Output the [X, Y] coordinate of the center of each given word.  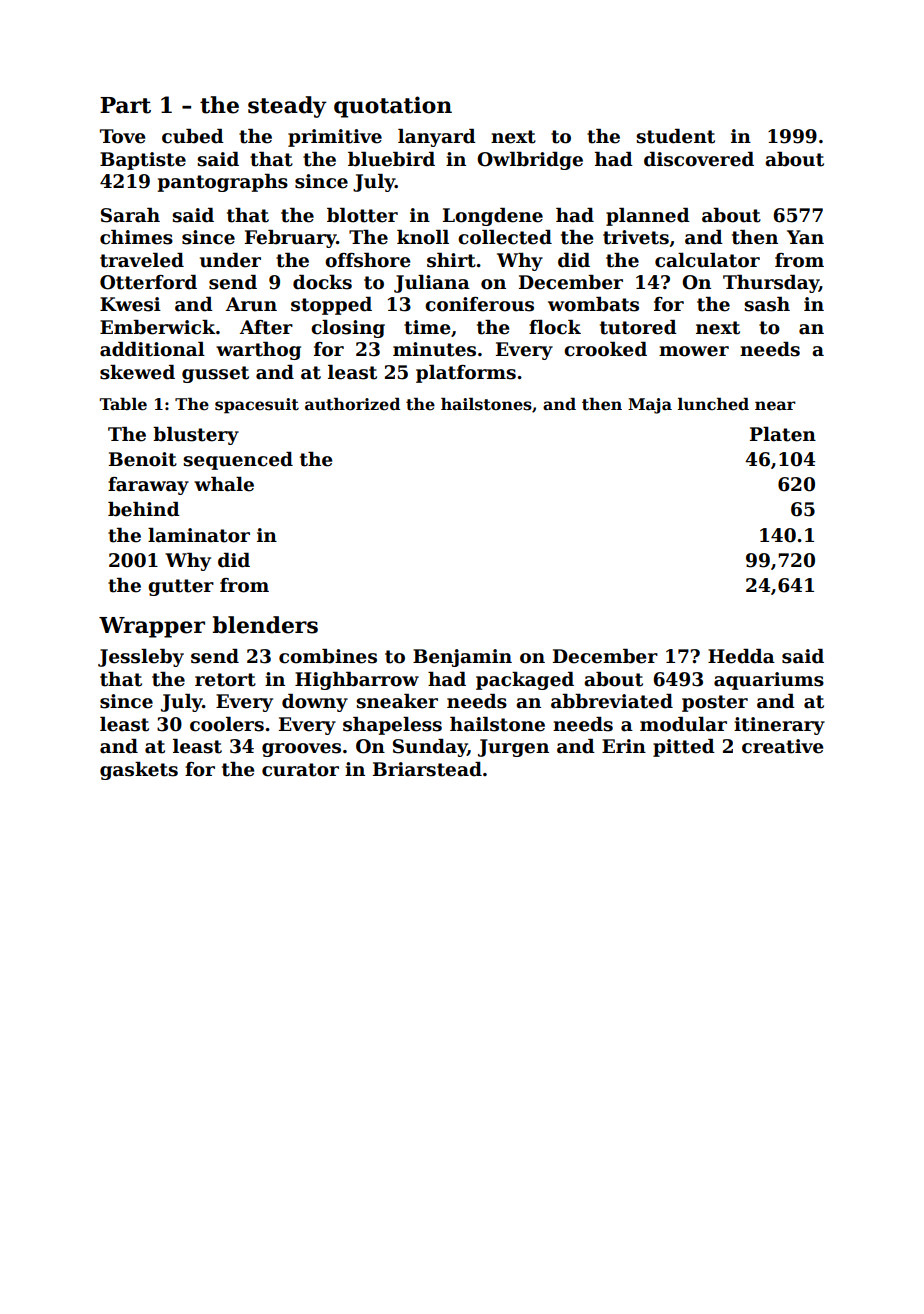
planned [648, 217]
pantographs [223, 183]
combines [328, 656]
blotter [362, 215]
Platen [783, 434]
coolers [227, 724]
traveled [142, 260]
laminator [199, 535]
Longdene [493, 217]
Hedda [741, 656]
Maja [650, 406]
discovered [699, 159]
